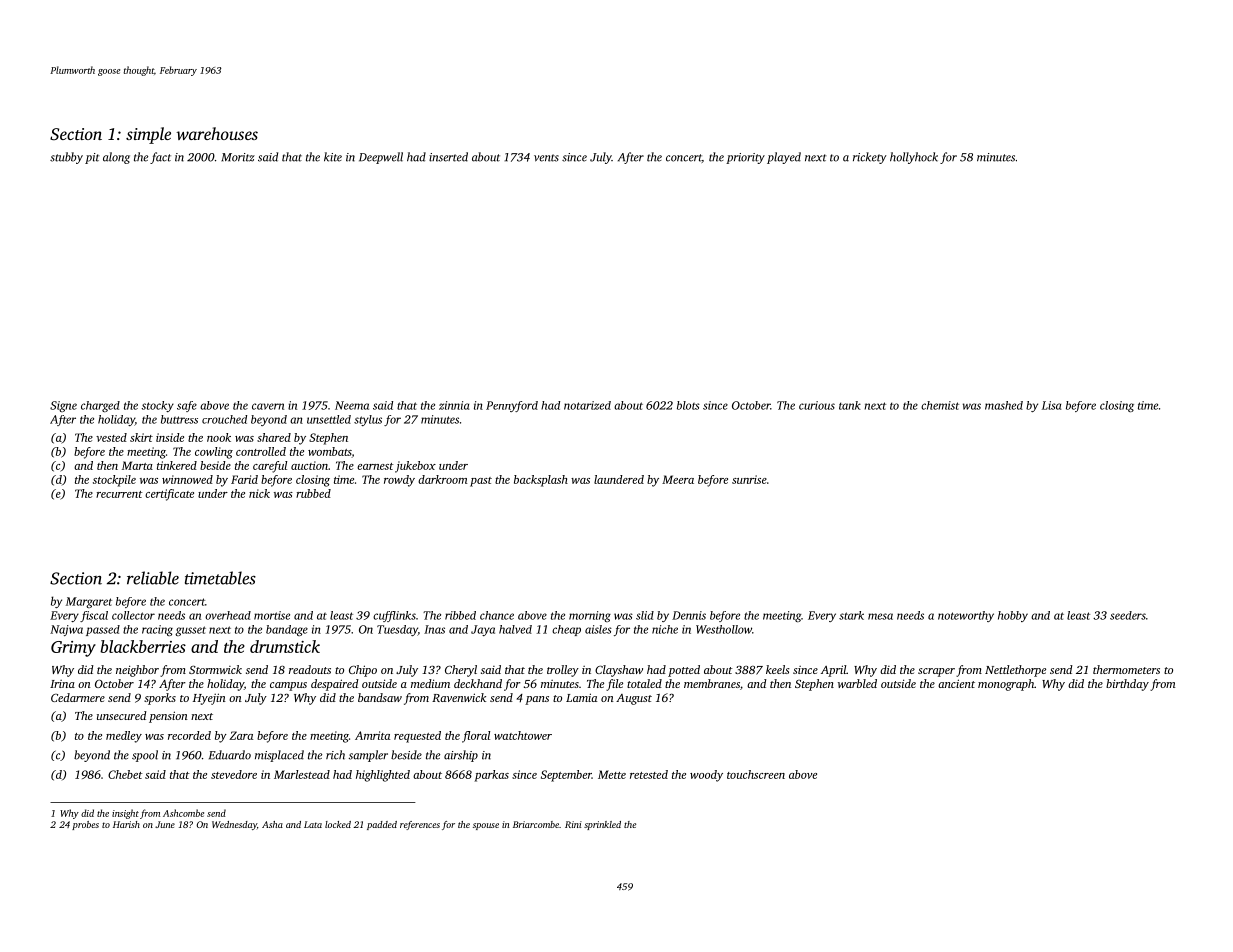 This image has height=952, width=1233. What do you see at coordinates (1126, 669) in the image?
I see `thermometers` at bounding box center [1126, 669].
